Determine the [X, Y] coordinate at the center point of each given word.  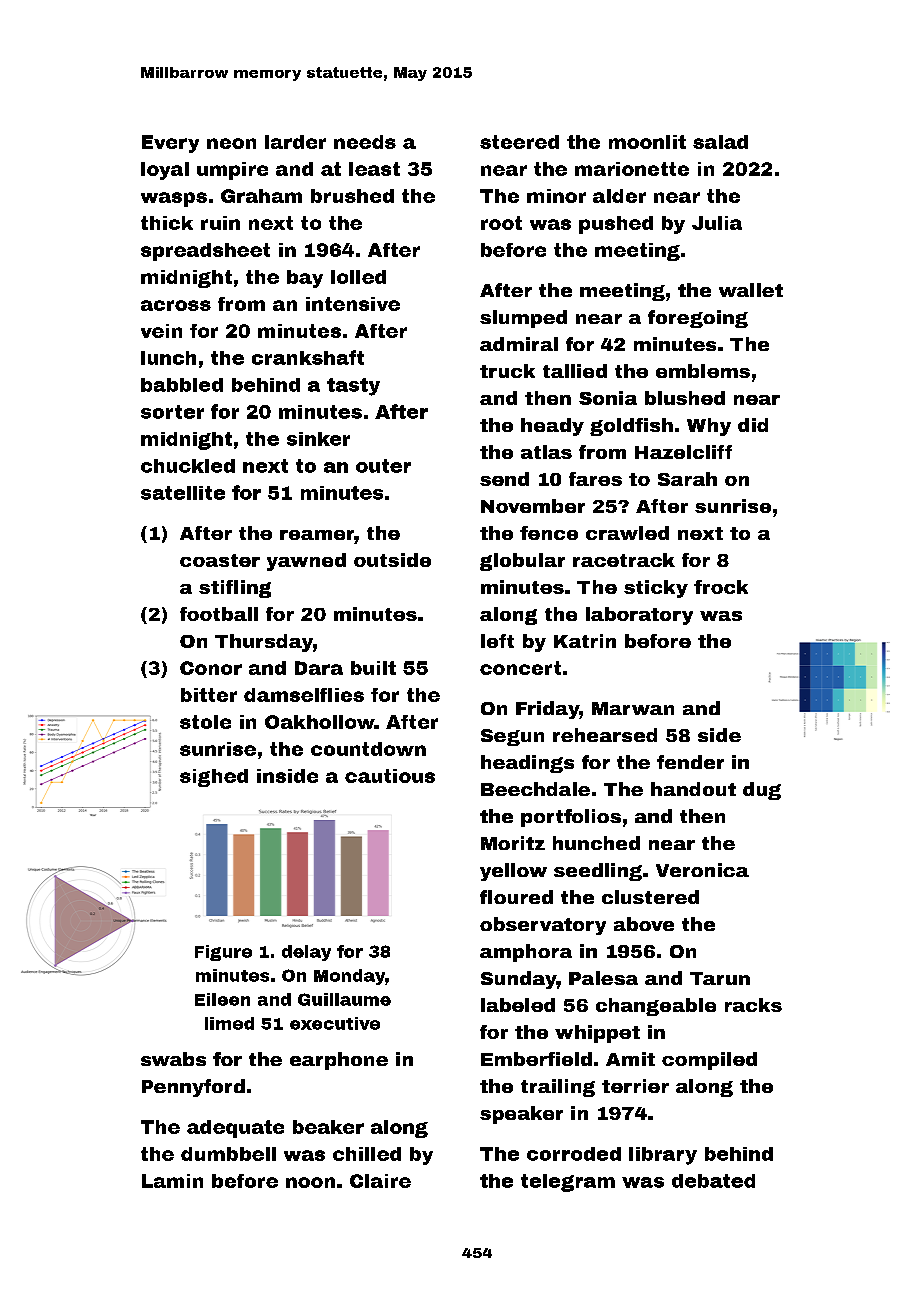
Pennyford [193, 1088]
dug [762, 791]
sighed [214, 778]
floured [516, 897]
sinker [318, 439]
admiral [519, 344]
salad [720, 142]
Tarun [720, 978]
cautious [390, 776]
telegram [568, 1183]
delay [306, 953]
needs [365, 142]
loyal [165, 171]
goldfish [631, 427]
